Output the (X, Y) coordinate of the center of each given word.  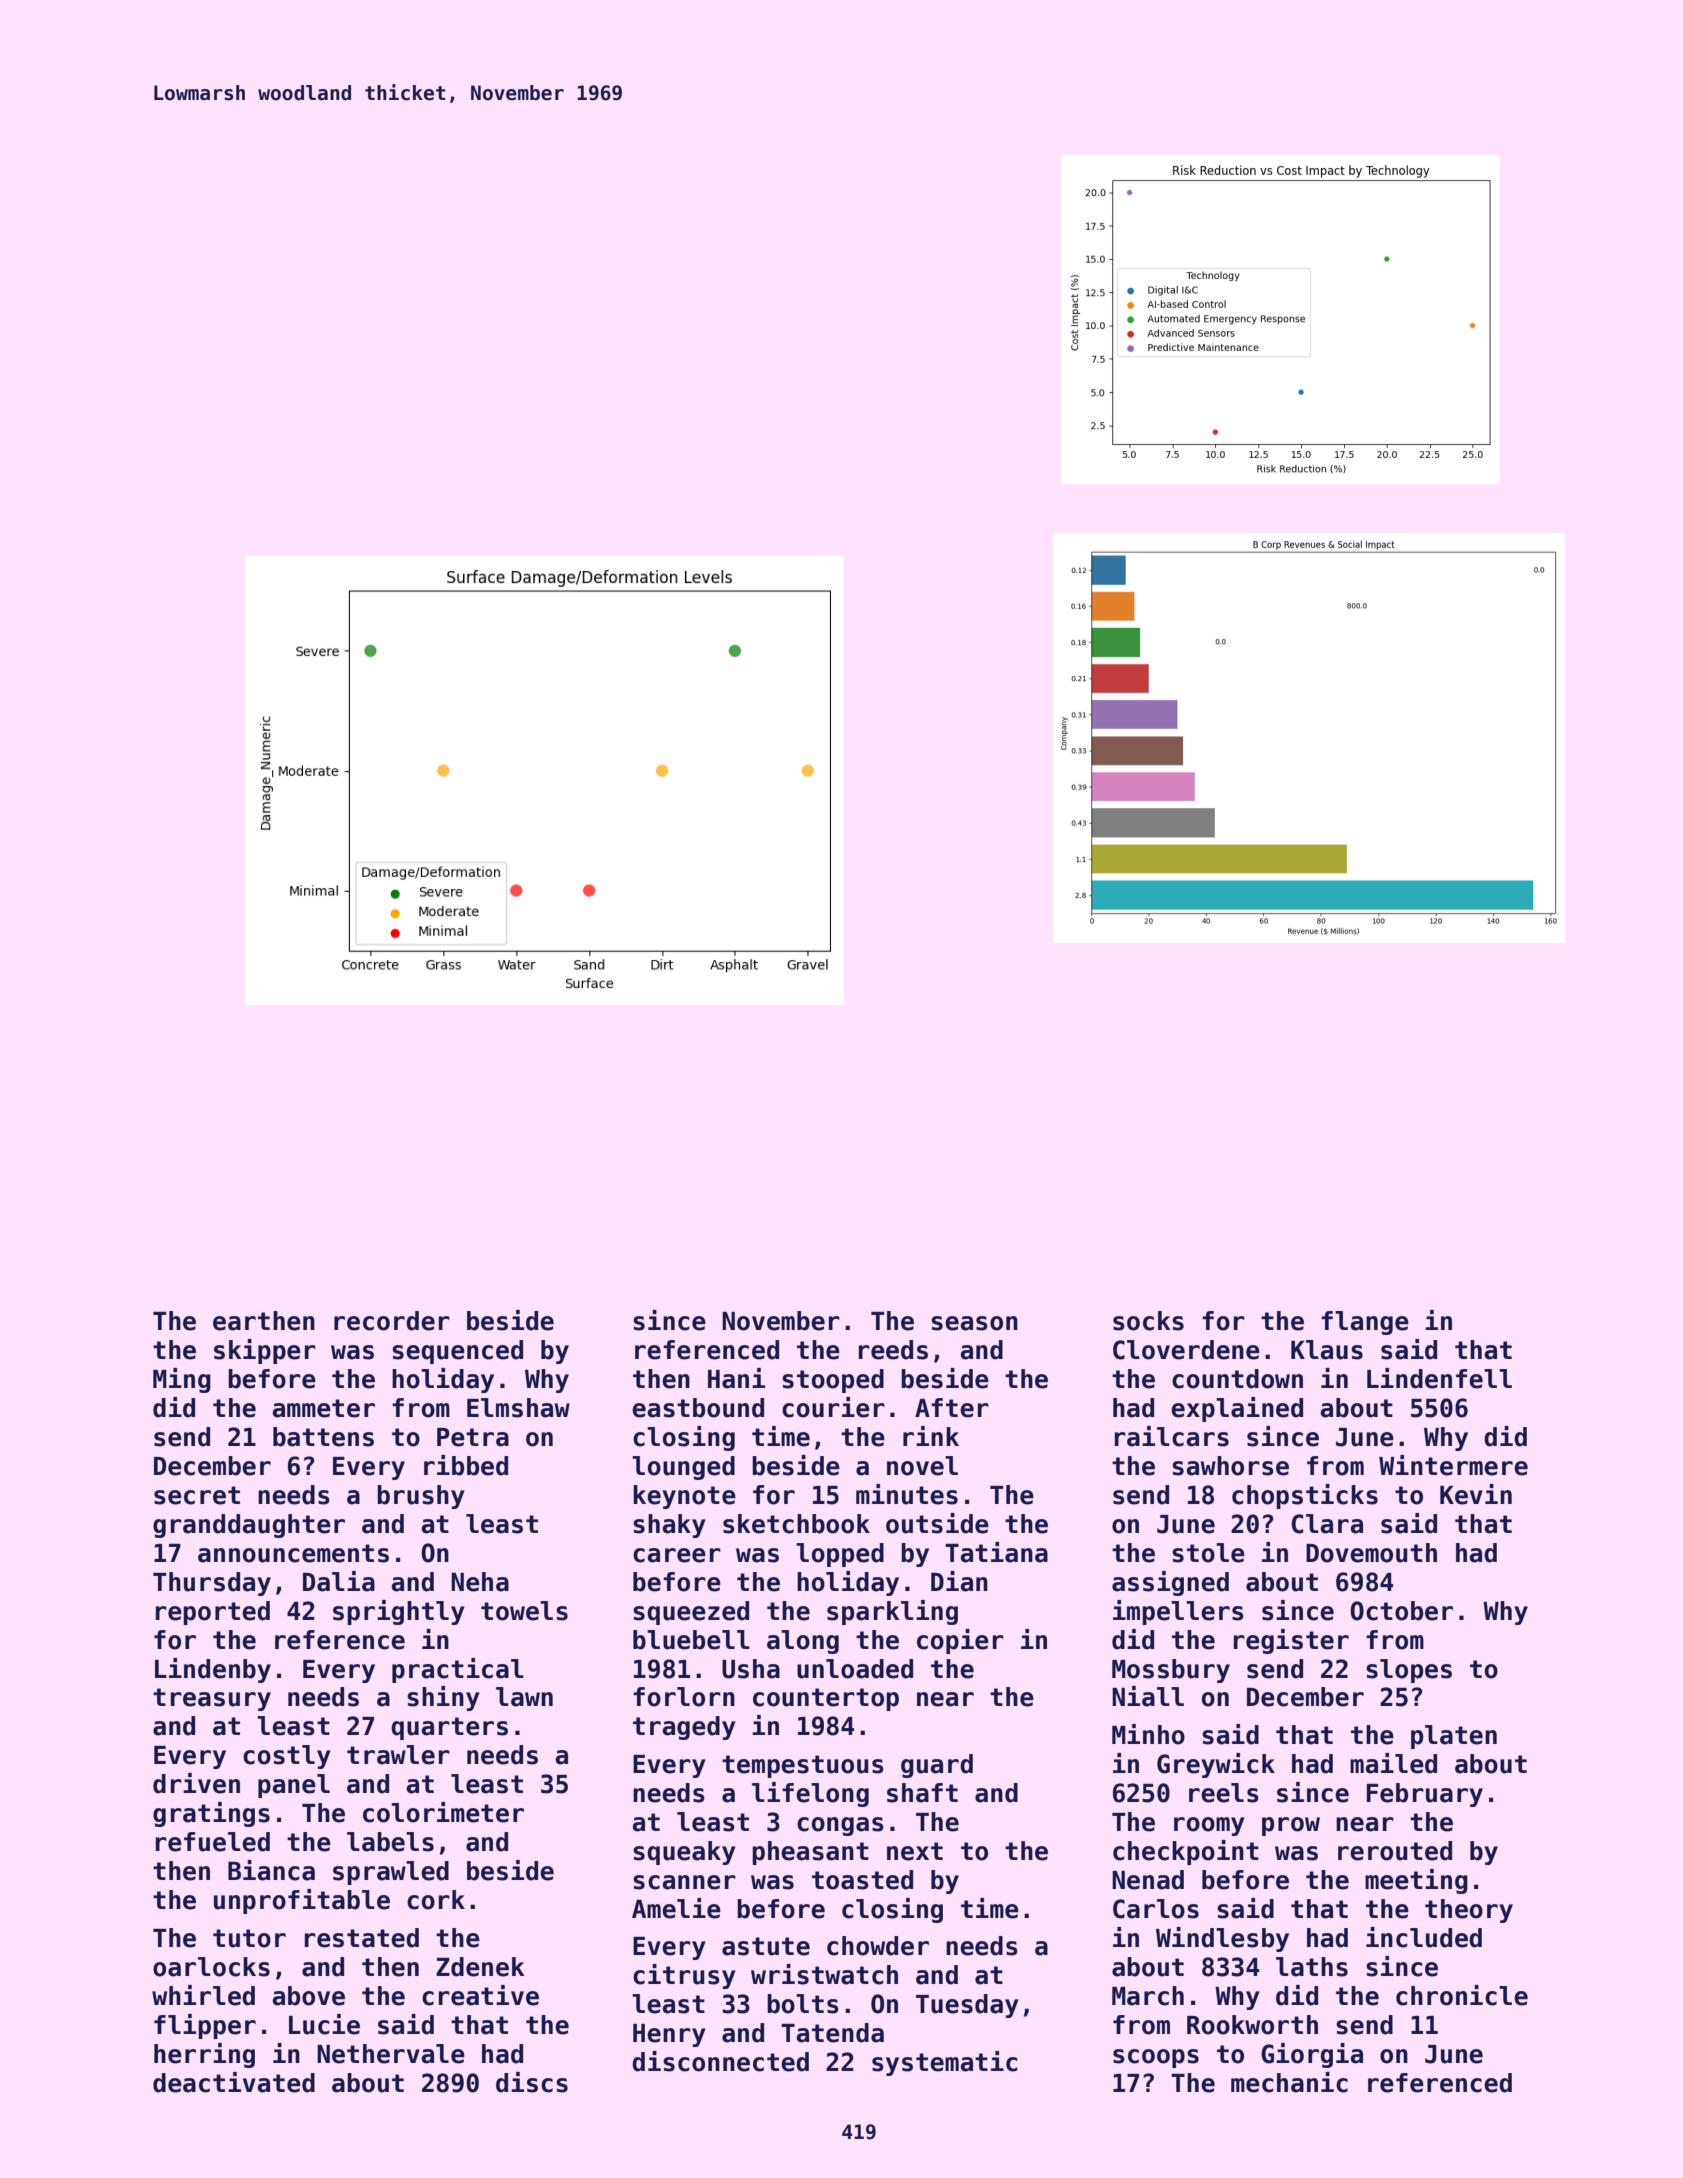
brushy (421, 1497)
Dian (959, 1581)
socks (1148, 1321)
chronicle (1462, 1995)
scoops (1156, 2058)
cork (436, 1900)
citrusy (684, 1976)
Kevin (1476, 1494)
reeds (893, 1350)
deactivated (234, 2082)
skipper (265, 1351)
